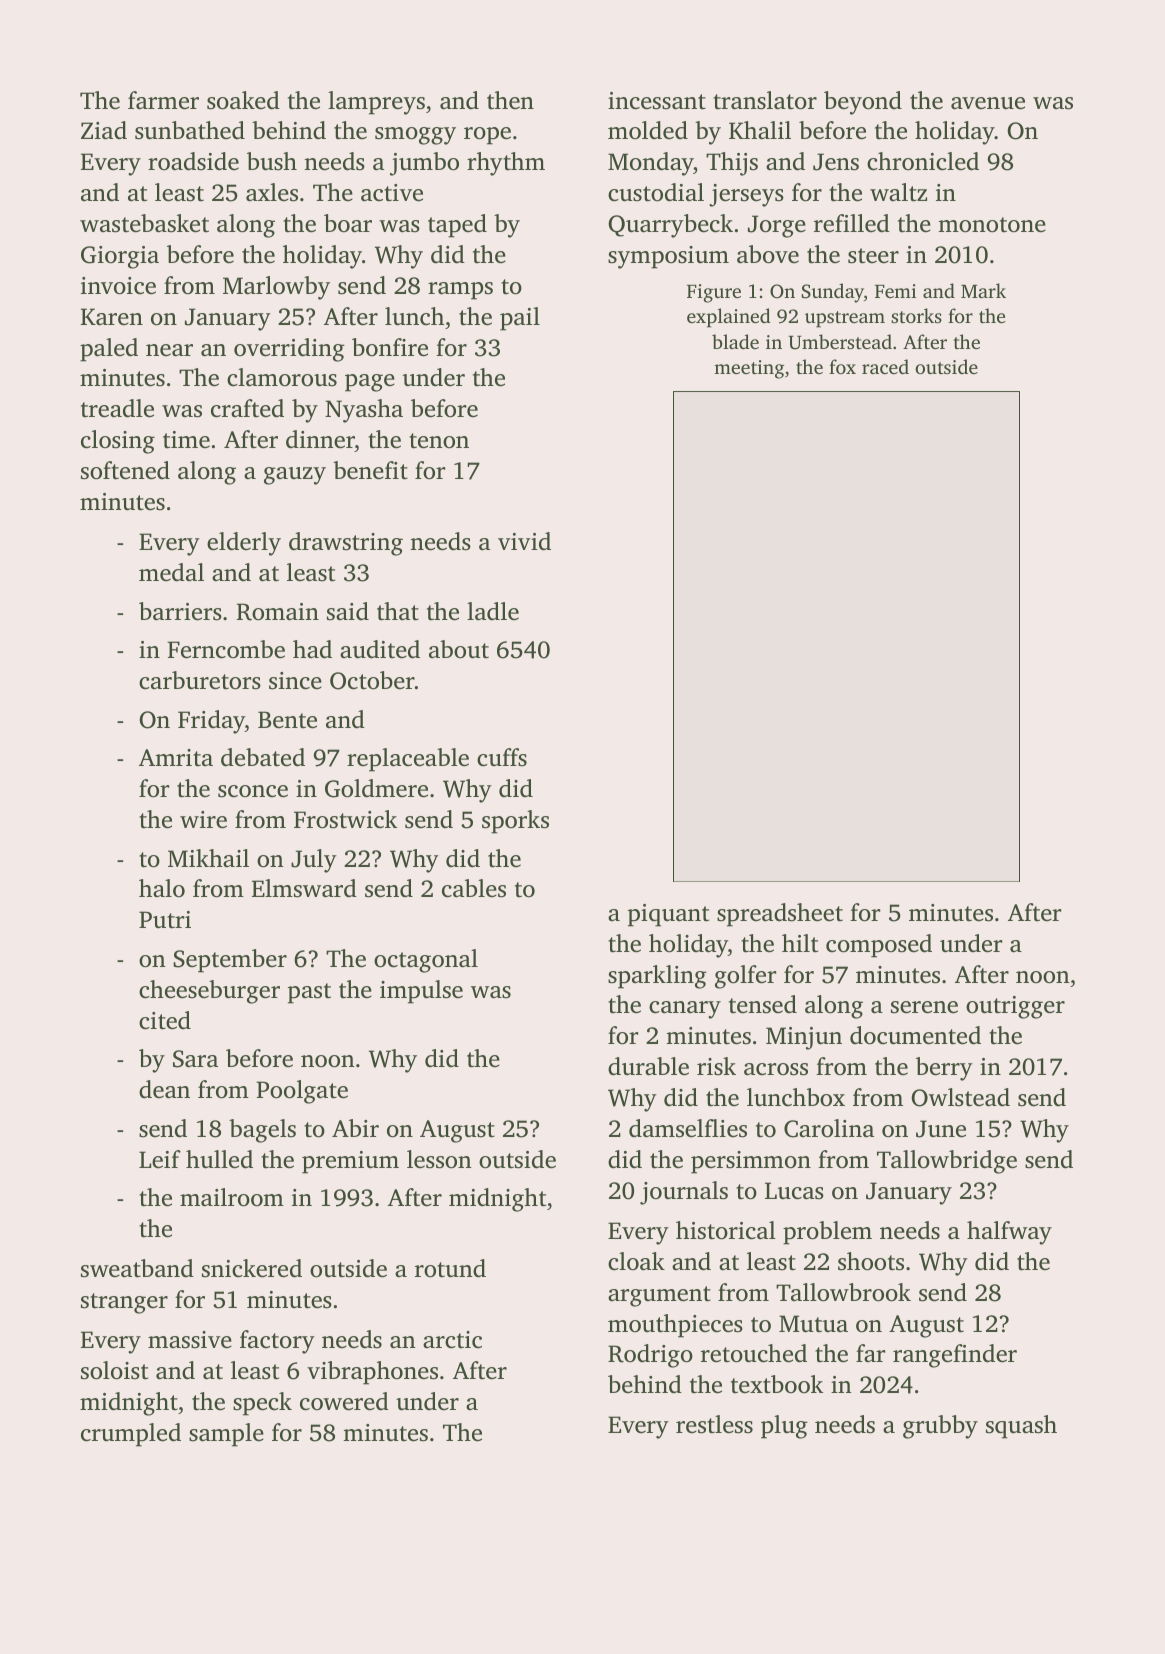  What do you see at coordinates (120, 257) in the document?
I see `Giorgia` at bounding box center [120, 257].
